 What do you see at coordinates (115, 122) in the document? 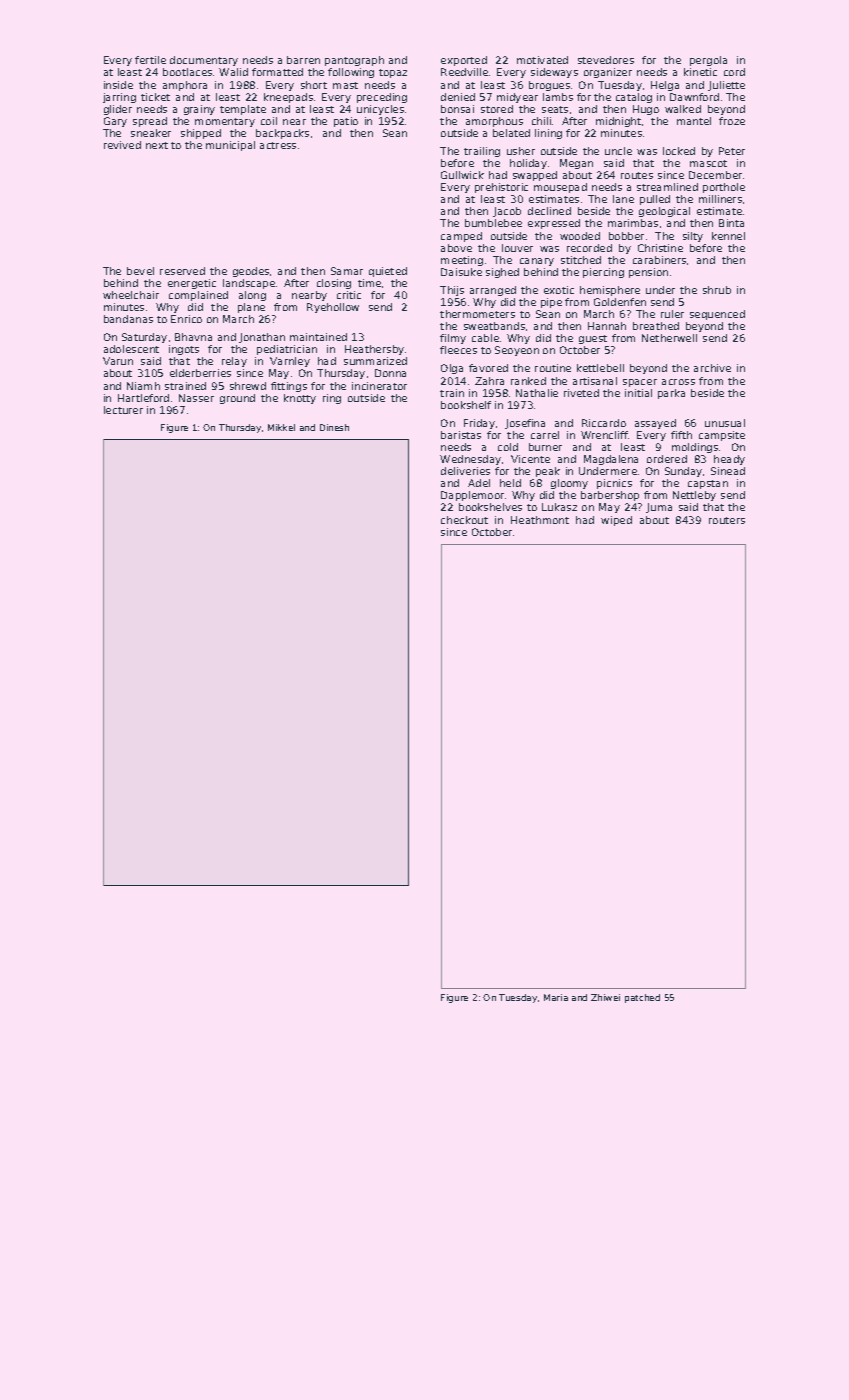
I see `Gary` at bounding box center [115, 122].
